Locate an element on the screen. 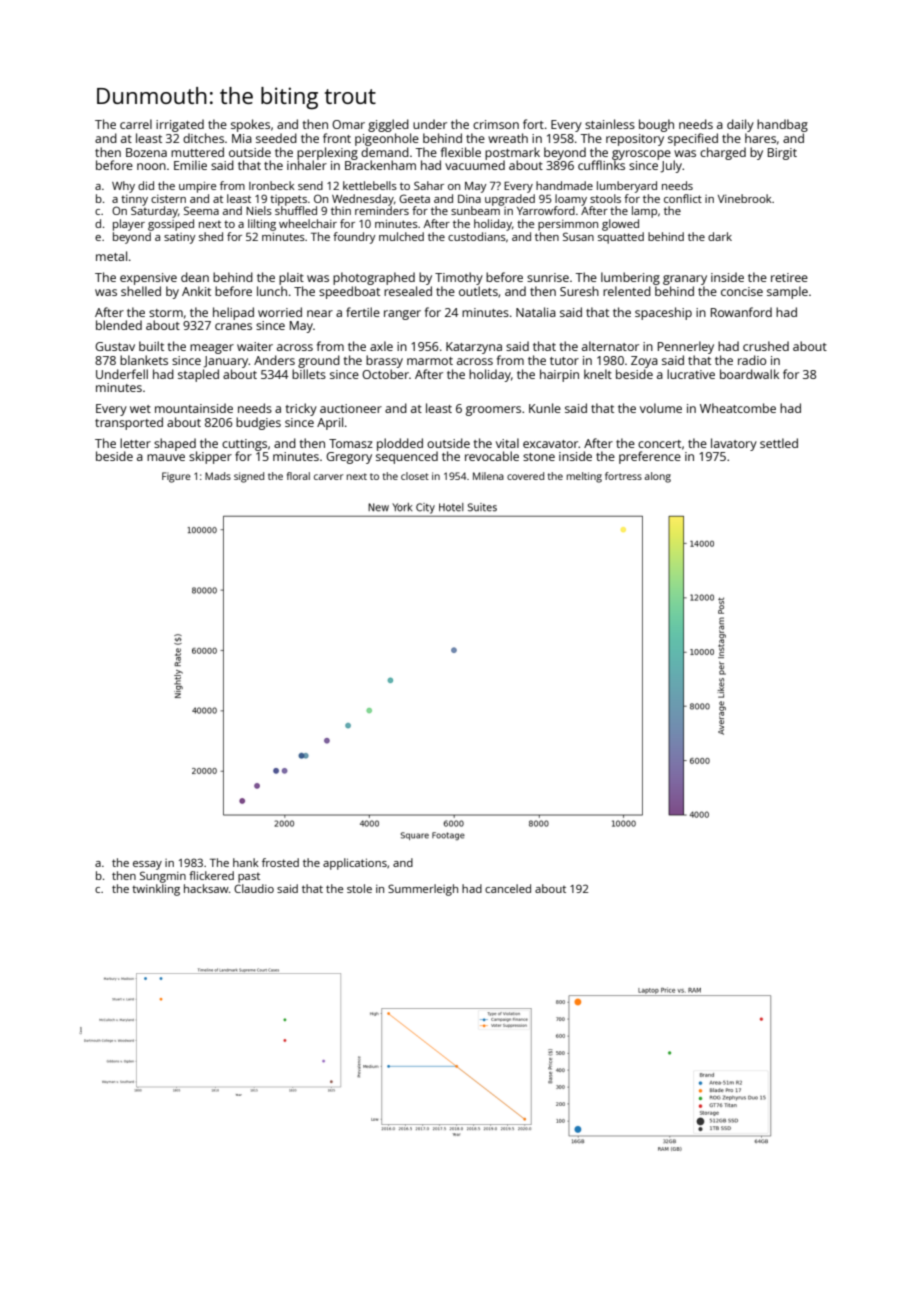 The image size is (924, 1308). along is located at coordinates (657, 477).
